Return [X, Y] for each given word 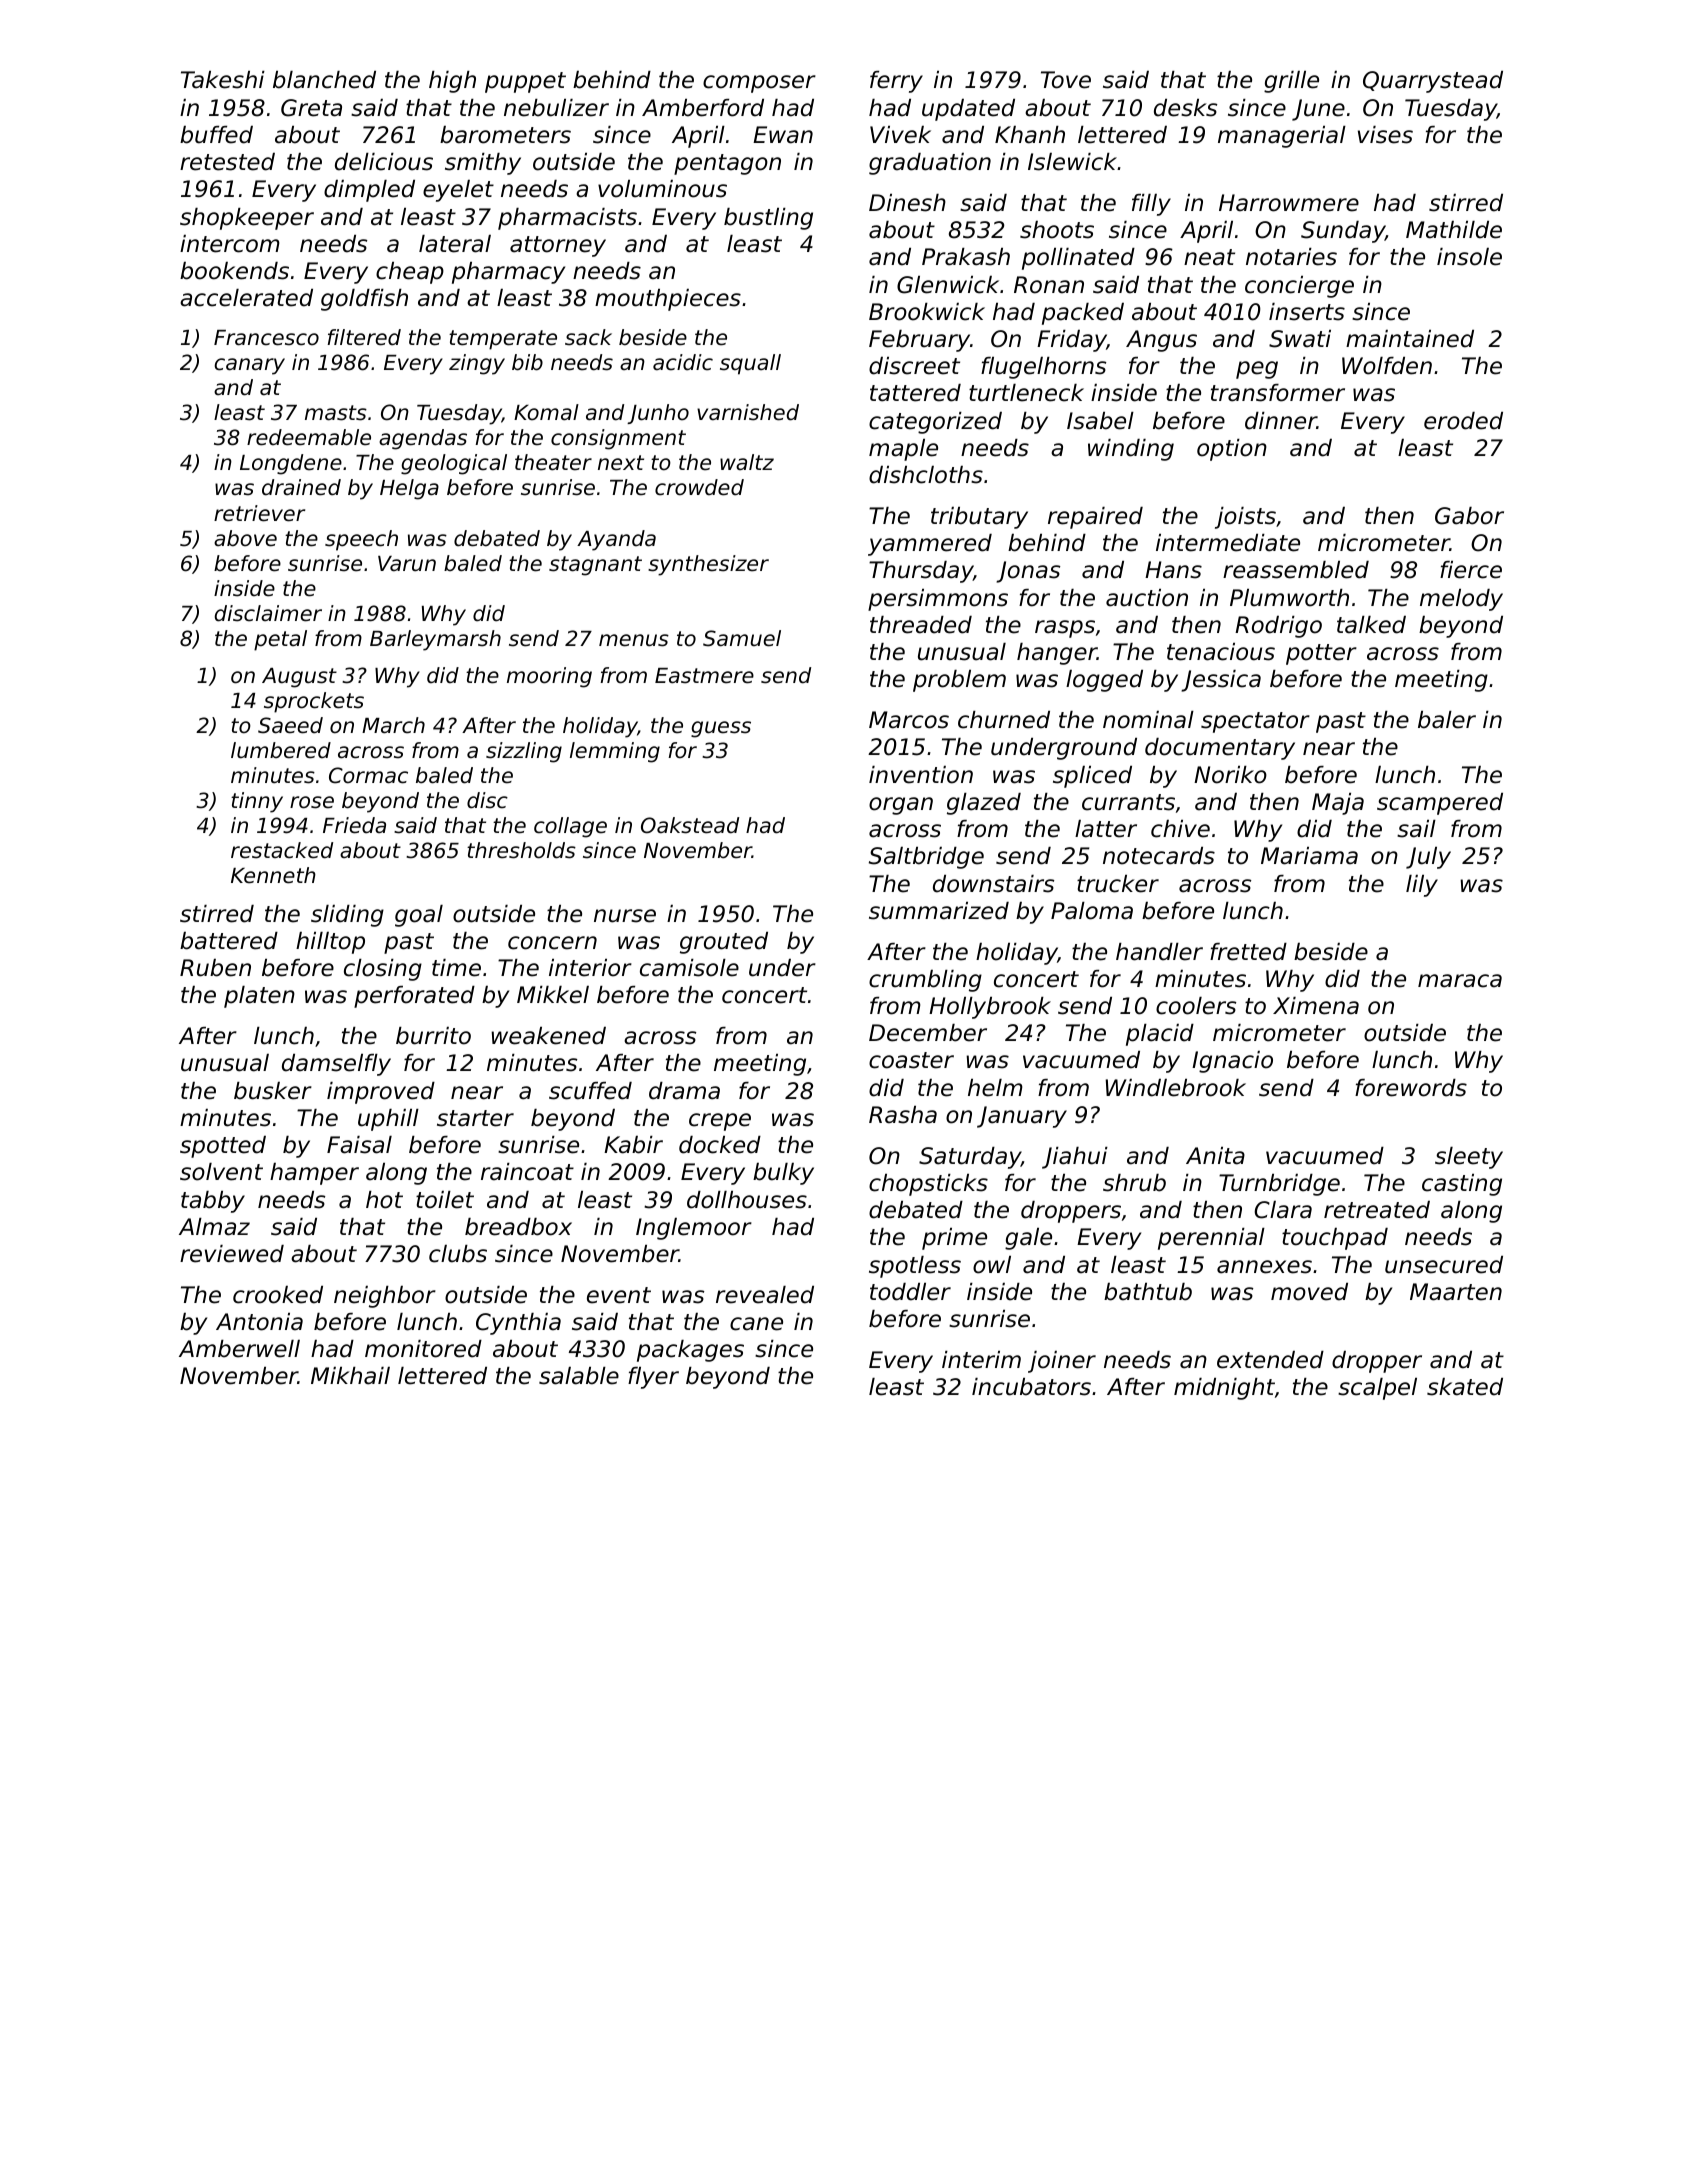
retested [227, 162]
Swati [1300, 339]
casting [1462, 1185]
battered [229, 941]
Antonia [259, 1322]
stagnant [595, 566]
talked [1371, 625]
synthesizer [708, 565]
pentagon [727, 164]
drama [684, 1091]
